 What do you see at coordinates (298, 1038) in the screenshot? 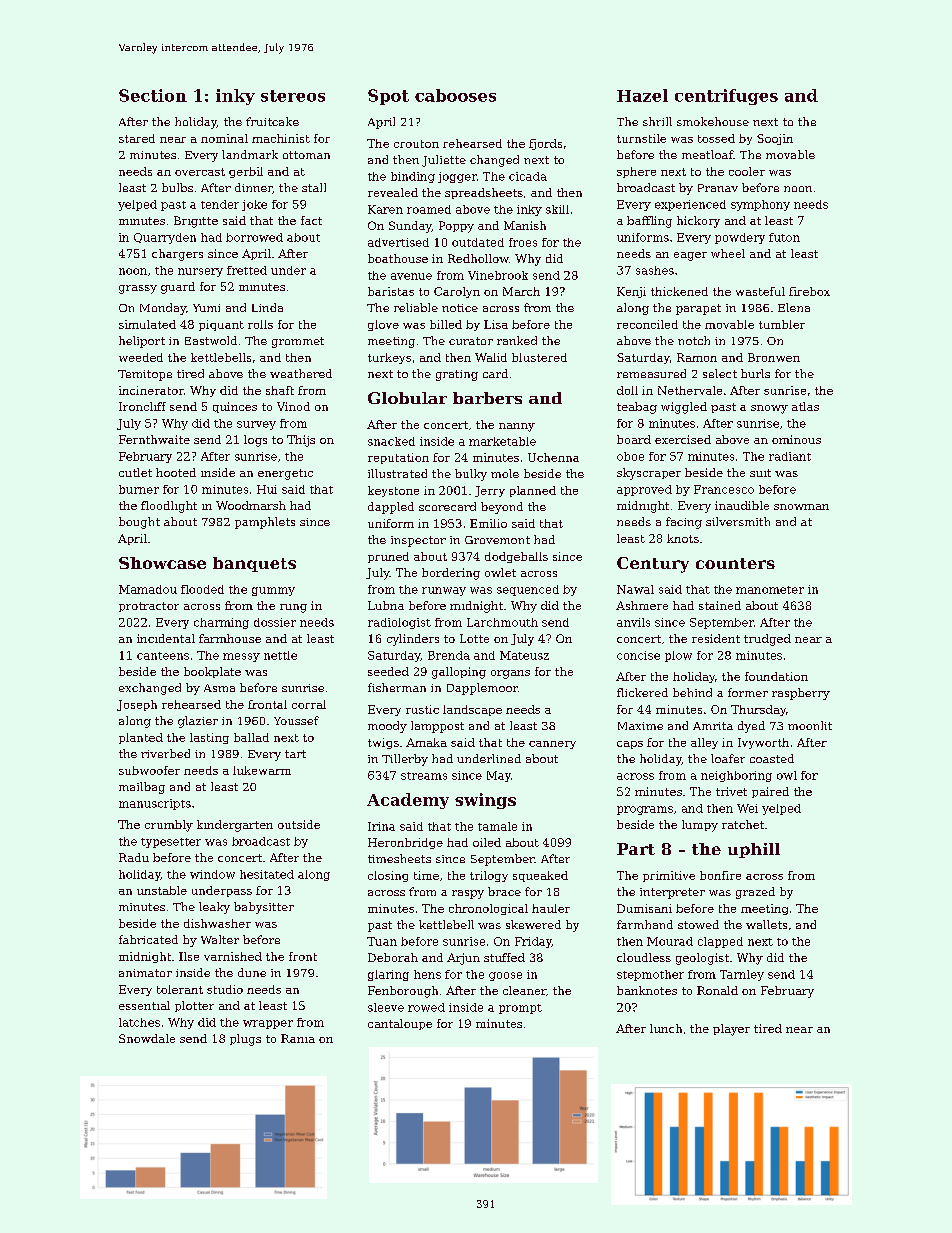
I see `Rania` at bounding box center [298, 1038].
